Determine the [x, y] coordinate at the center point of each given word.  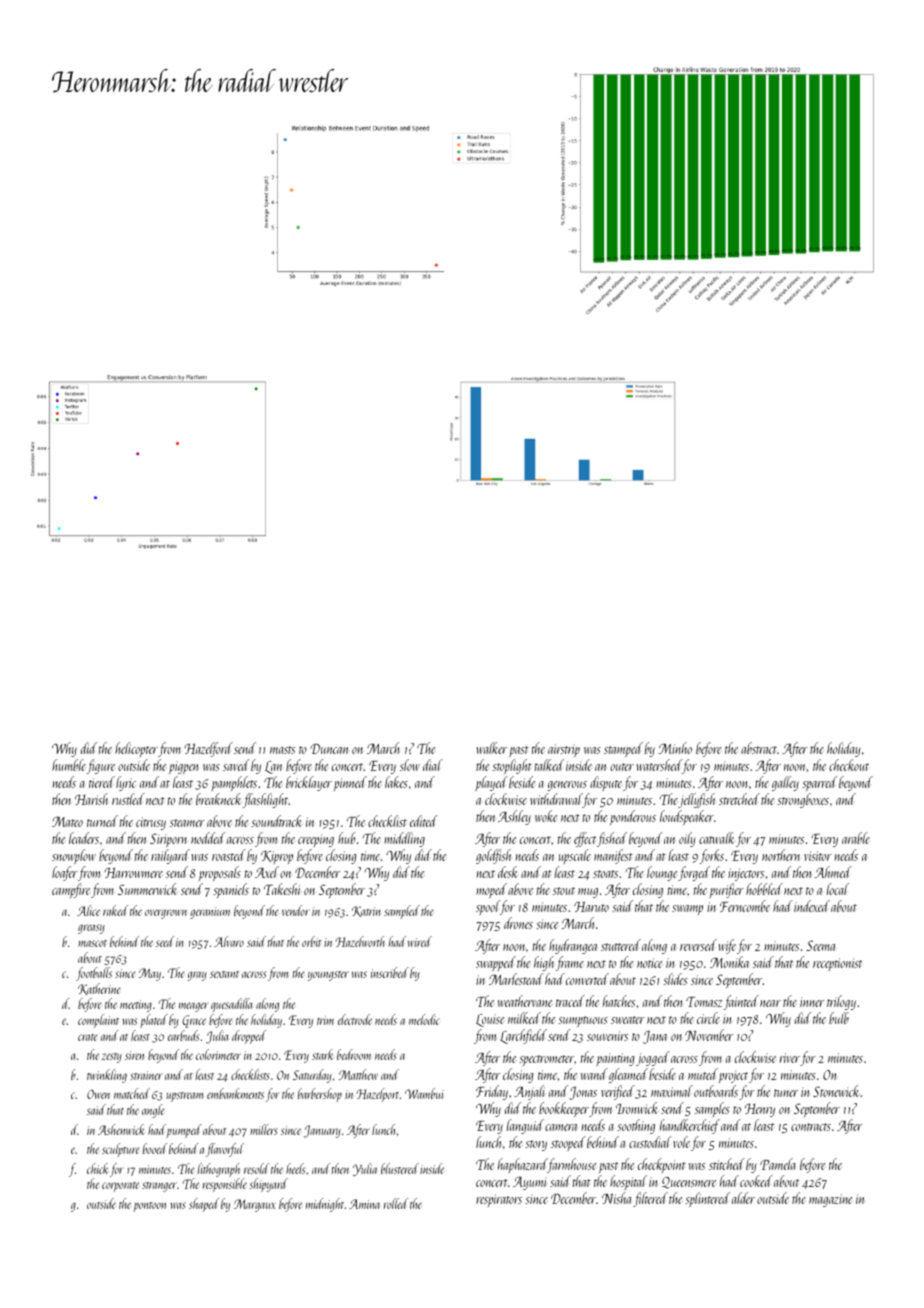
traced [570, 1001]
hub [346, 838]
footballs [94, 974]
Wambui [424, 1093]
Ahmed [833, 872]
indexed [812, 906]
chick [97, 1168]
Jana [655, 1037]
